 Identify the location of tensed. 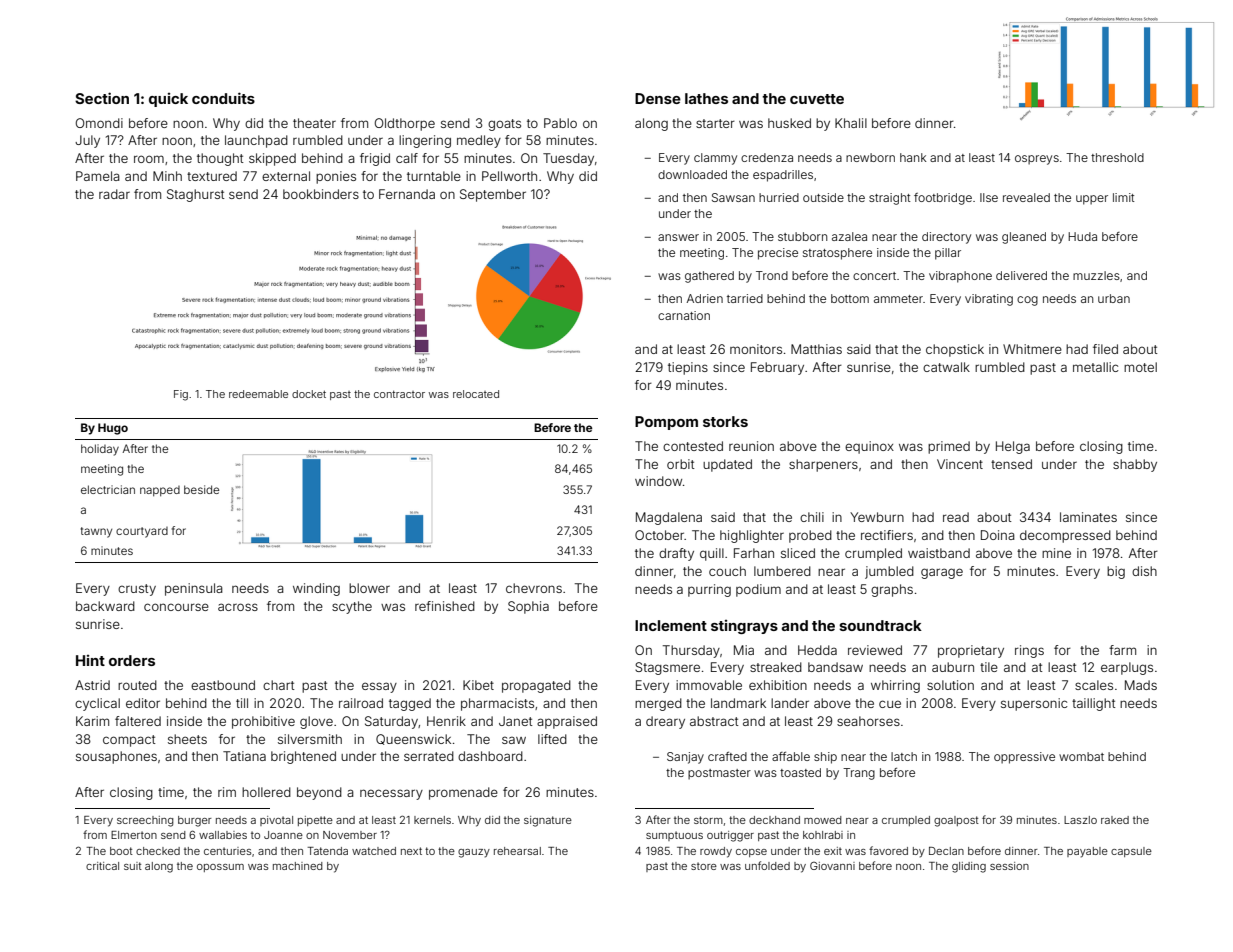
(1011, 464).
